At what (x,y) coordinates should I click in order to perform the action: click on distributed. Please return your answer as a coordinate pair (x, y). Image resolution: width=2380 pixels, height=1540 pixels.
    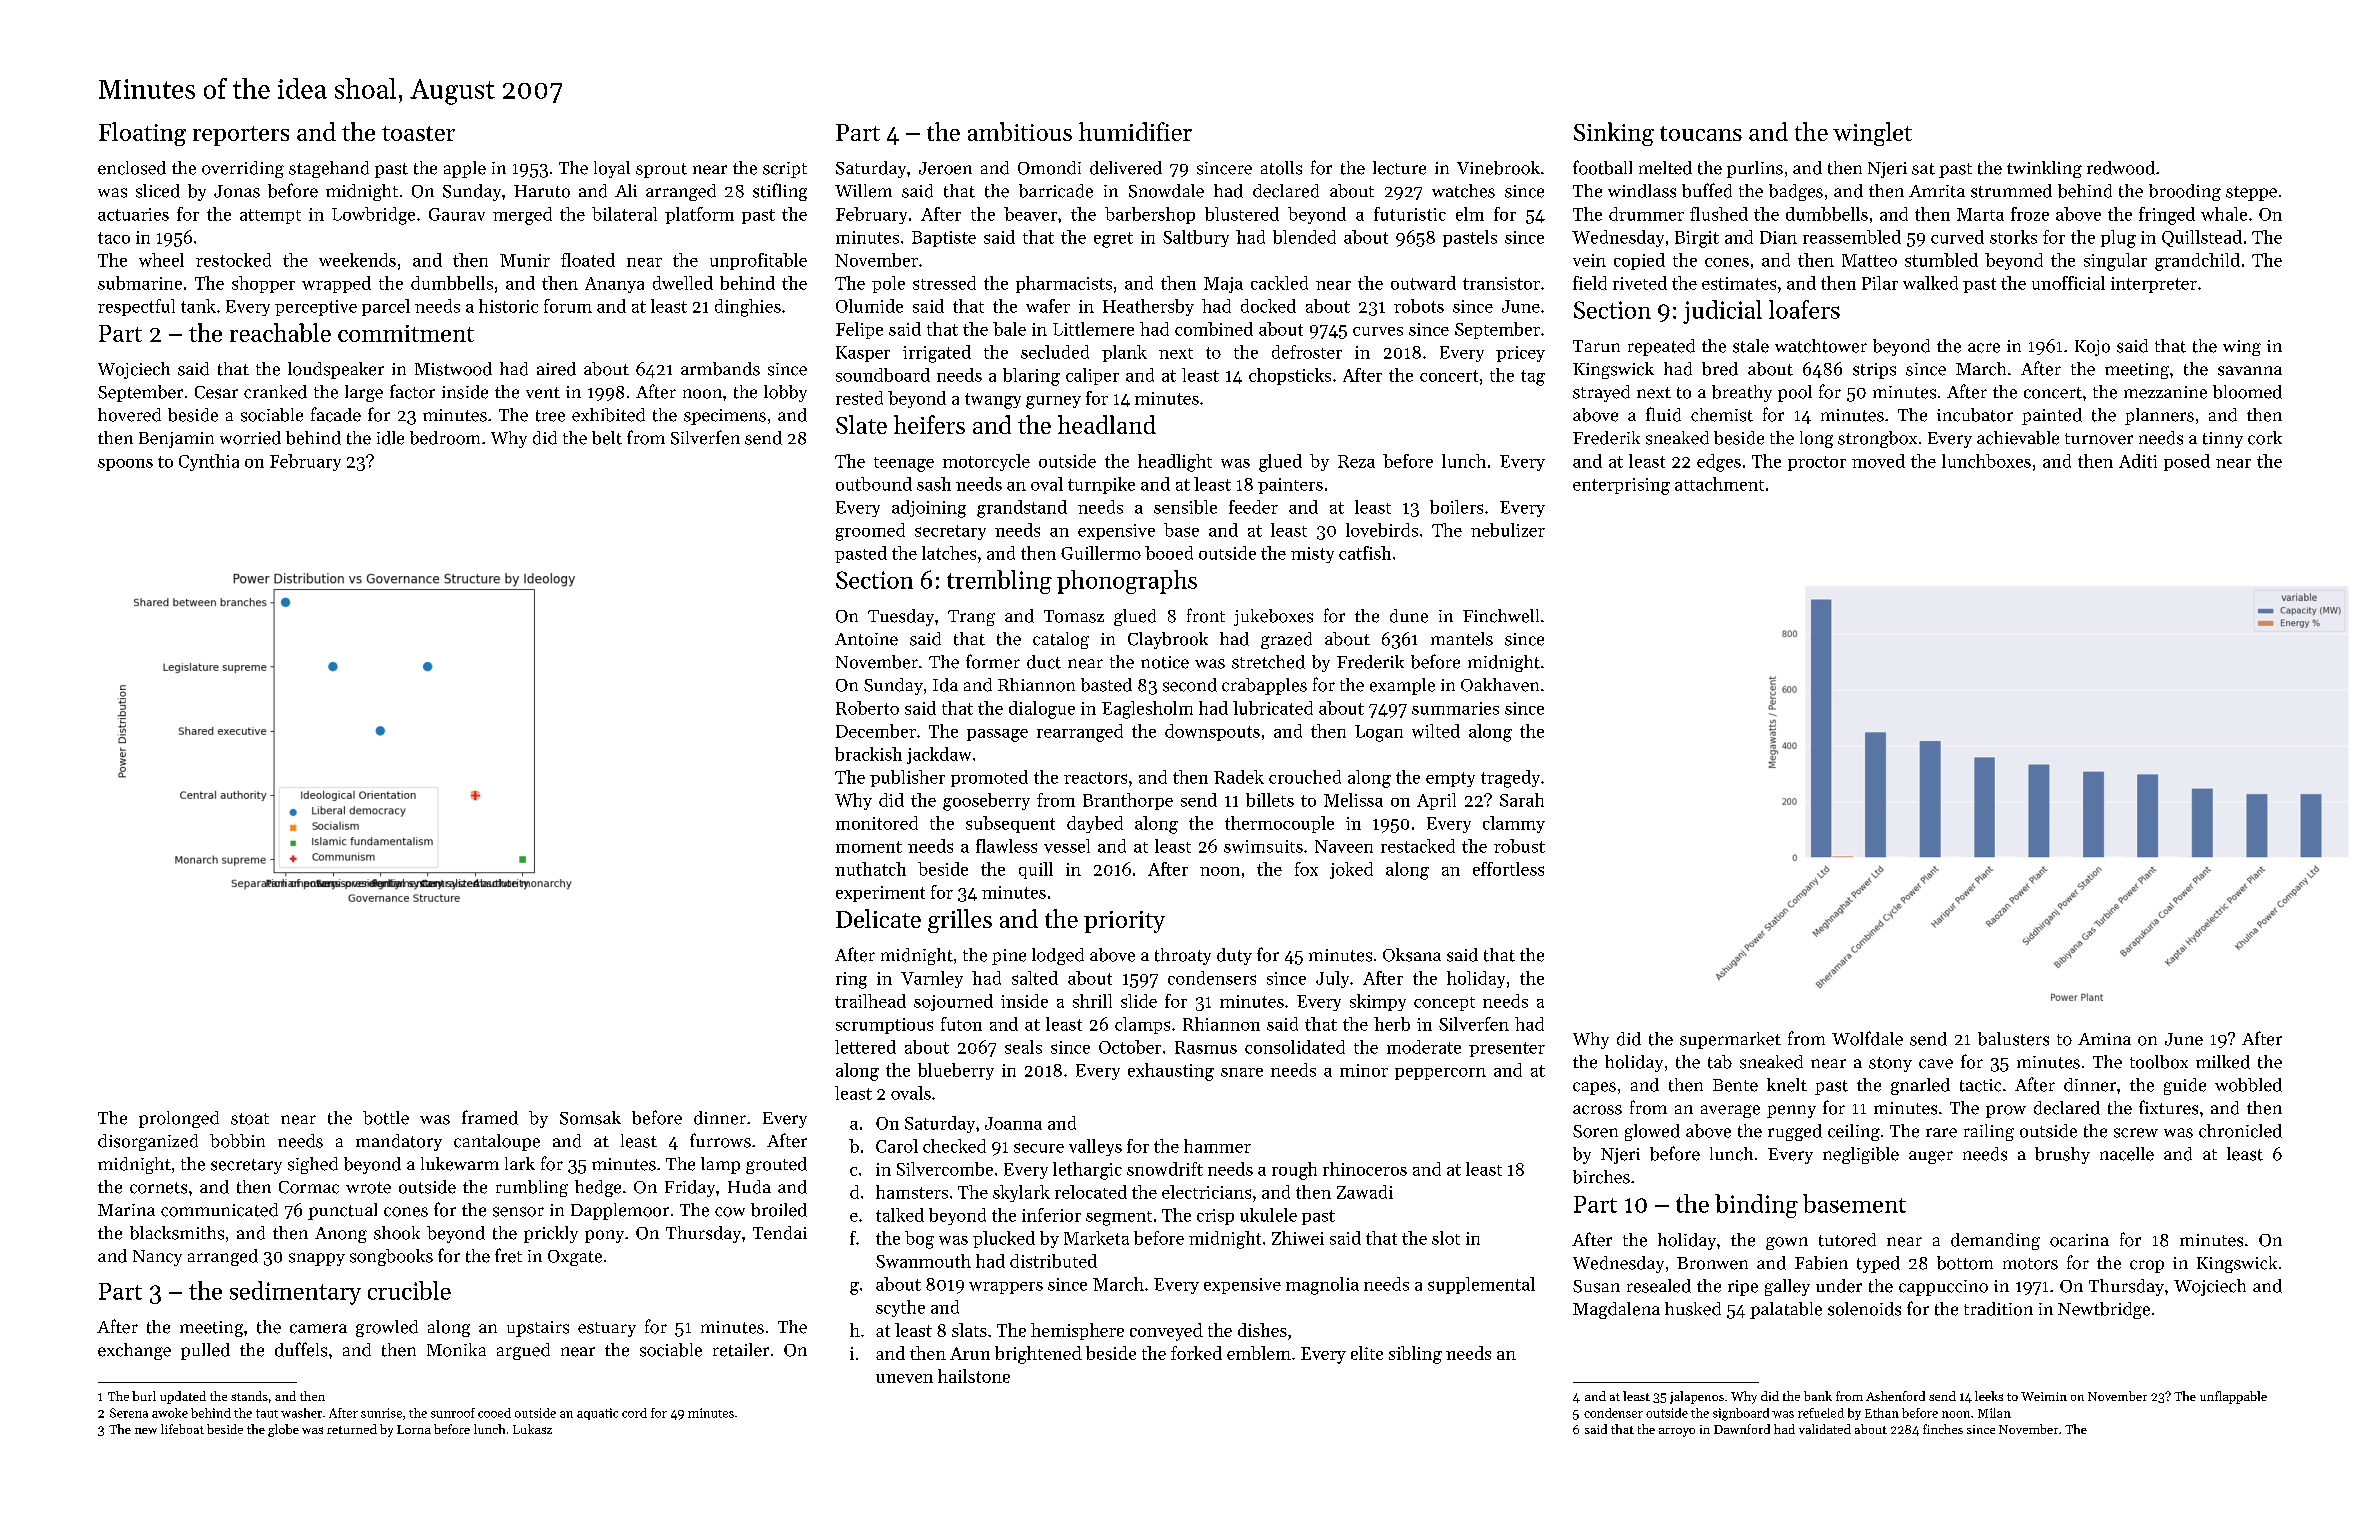
    Looking at the image, I should click on (1053, 1261).
